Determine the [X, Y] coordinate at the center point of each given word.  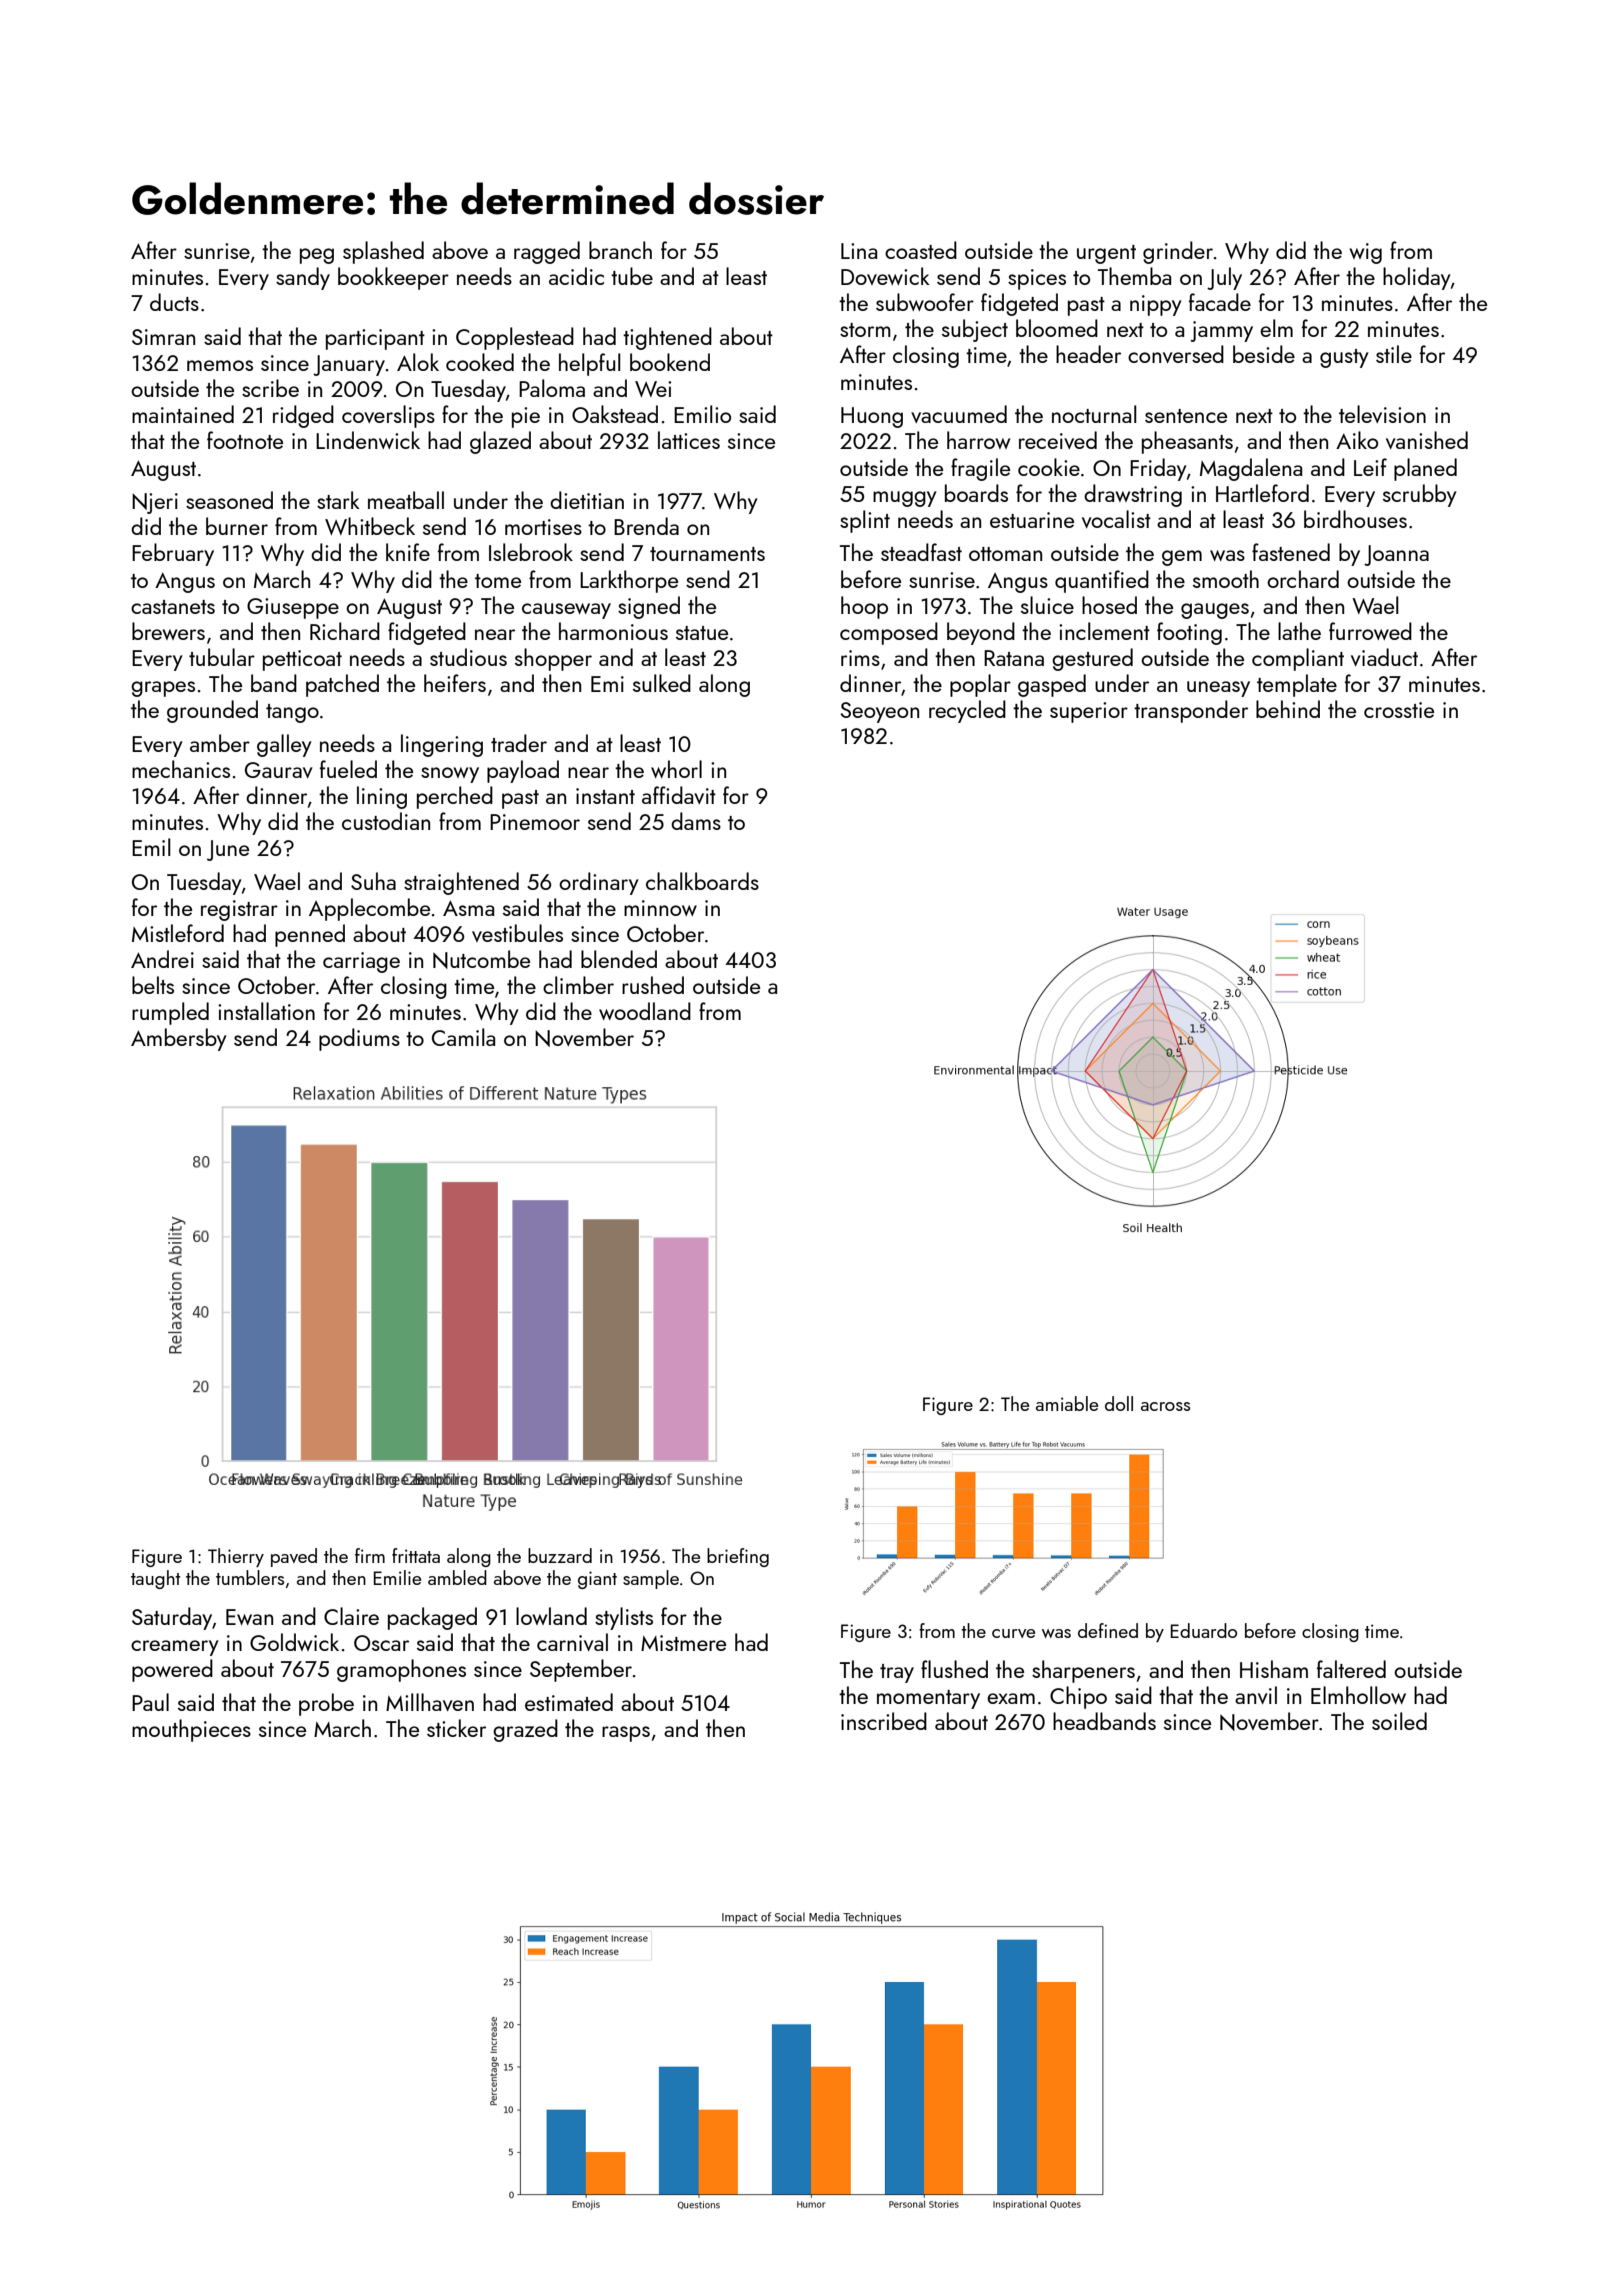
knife [408, 552]
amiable [1067, 1403]
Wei [653, 389]
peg [317, 256]
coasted [921, 250]
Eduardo [1204, 1630]
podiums [359, 1039]
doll [1119, 1403]
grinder [1178, 252]
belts [153, 985]
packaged [432, 1618]
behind [1288, 709]
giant [597, 1580]
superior [1089, 712]
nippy [1156, 305]
